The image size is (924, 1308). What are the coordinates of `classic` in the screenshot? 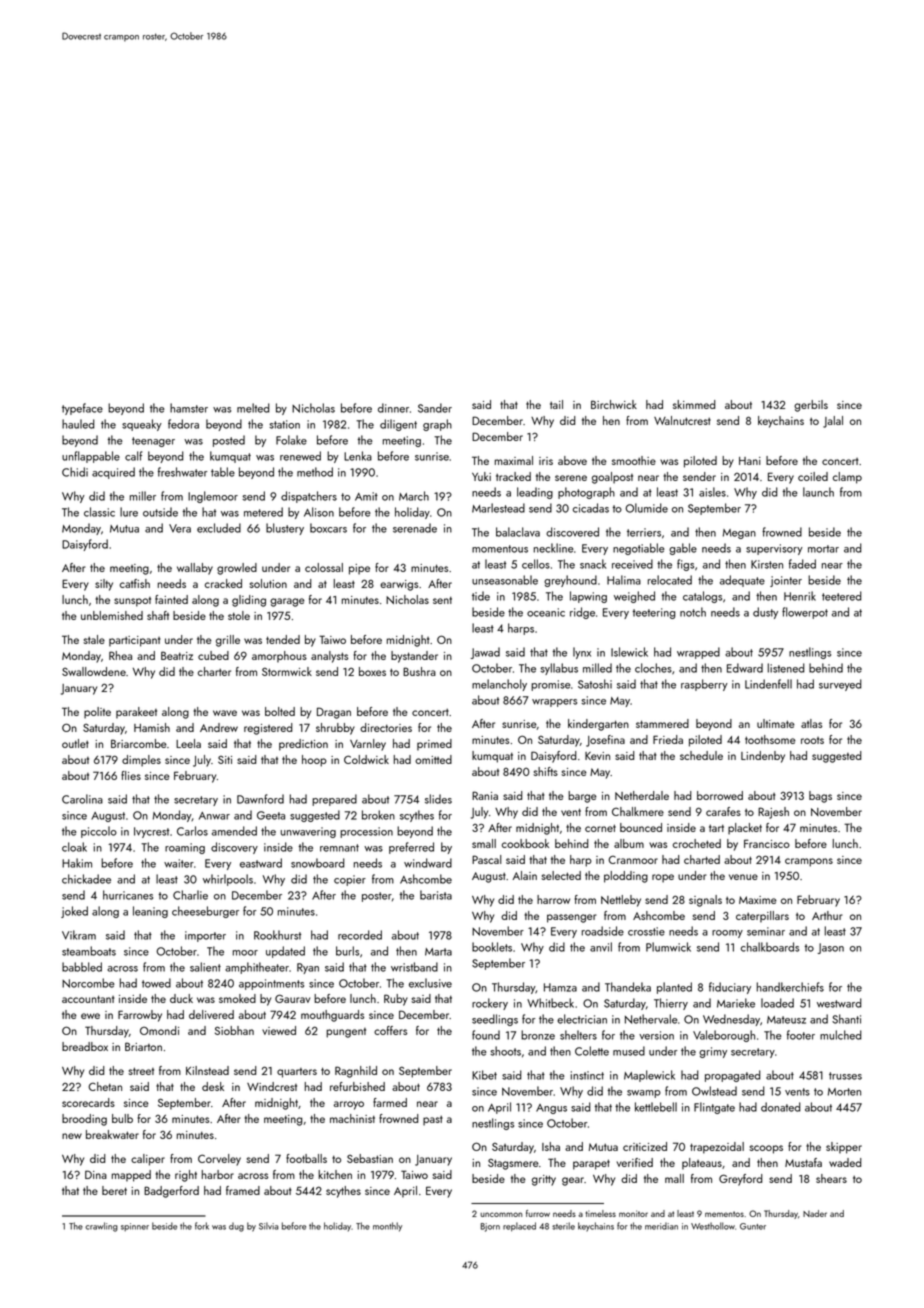 It's located at (99, 512).
